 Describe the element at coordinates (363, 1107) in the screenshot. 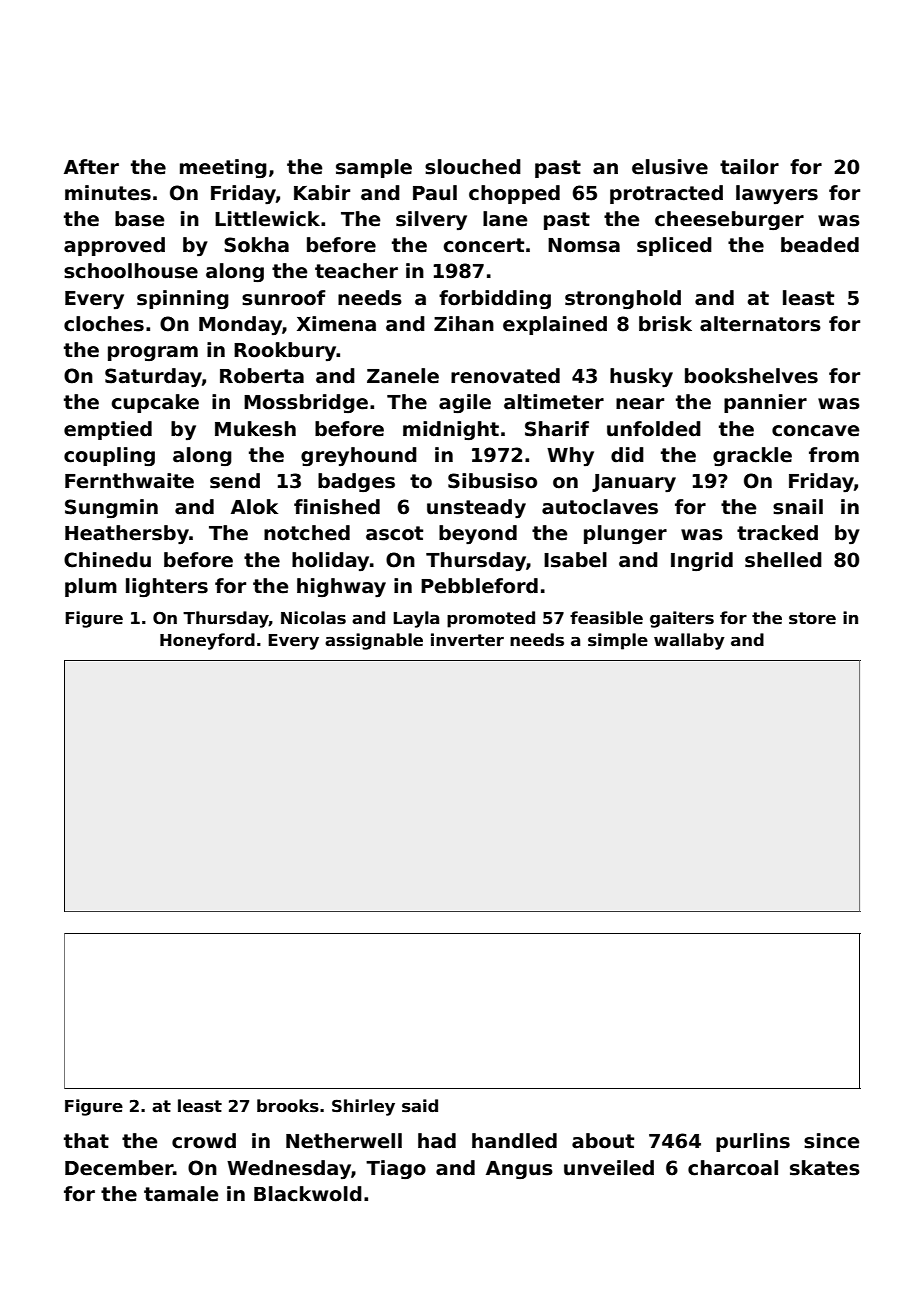

I see `Shirley` at that location.
